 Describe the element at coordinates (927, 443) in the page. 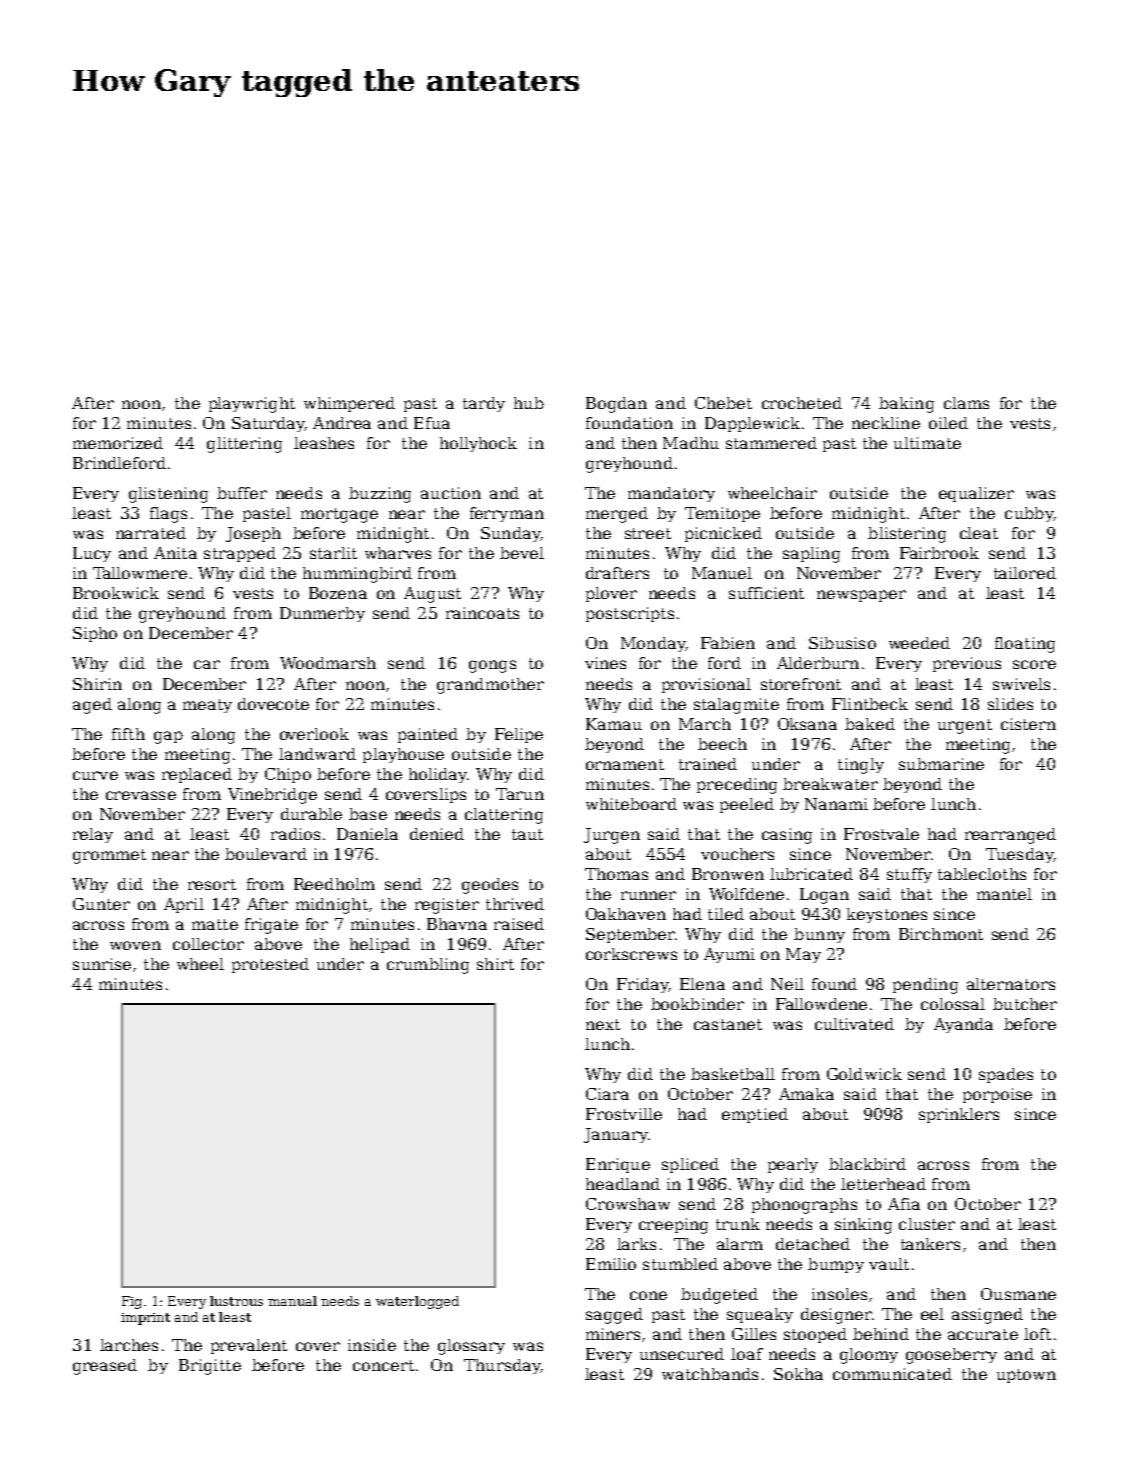

I see `ultimate` at that location.
